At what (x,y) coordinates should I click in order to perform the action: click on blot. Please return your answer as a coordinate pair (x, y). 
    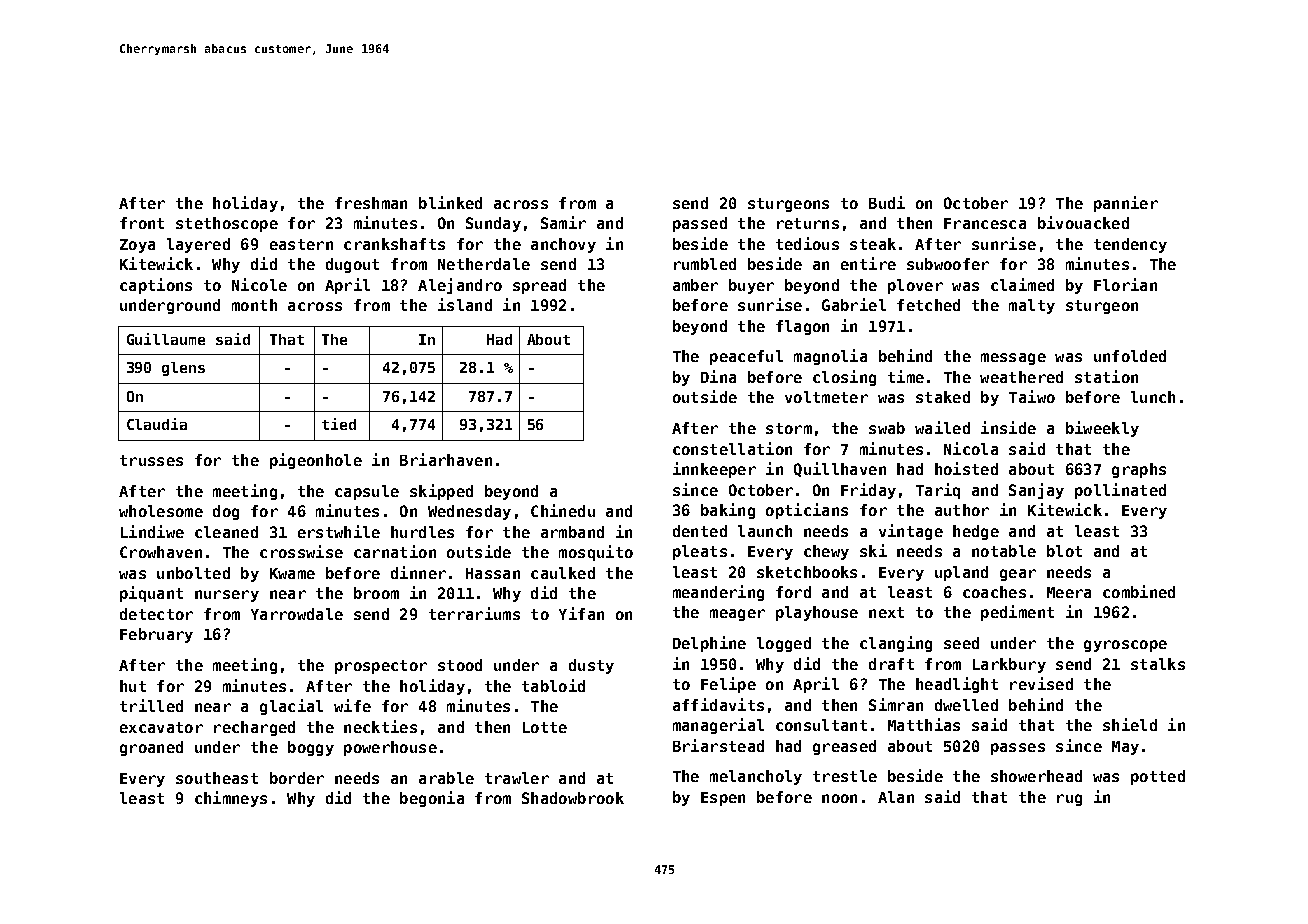
    Looking at the image, I should click on (1064, 551).
